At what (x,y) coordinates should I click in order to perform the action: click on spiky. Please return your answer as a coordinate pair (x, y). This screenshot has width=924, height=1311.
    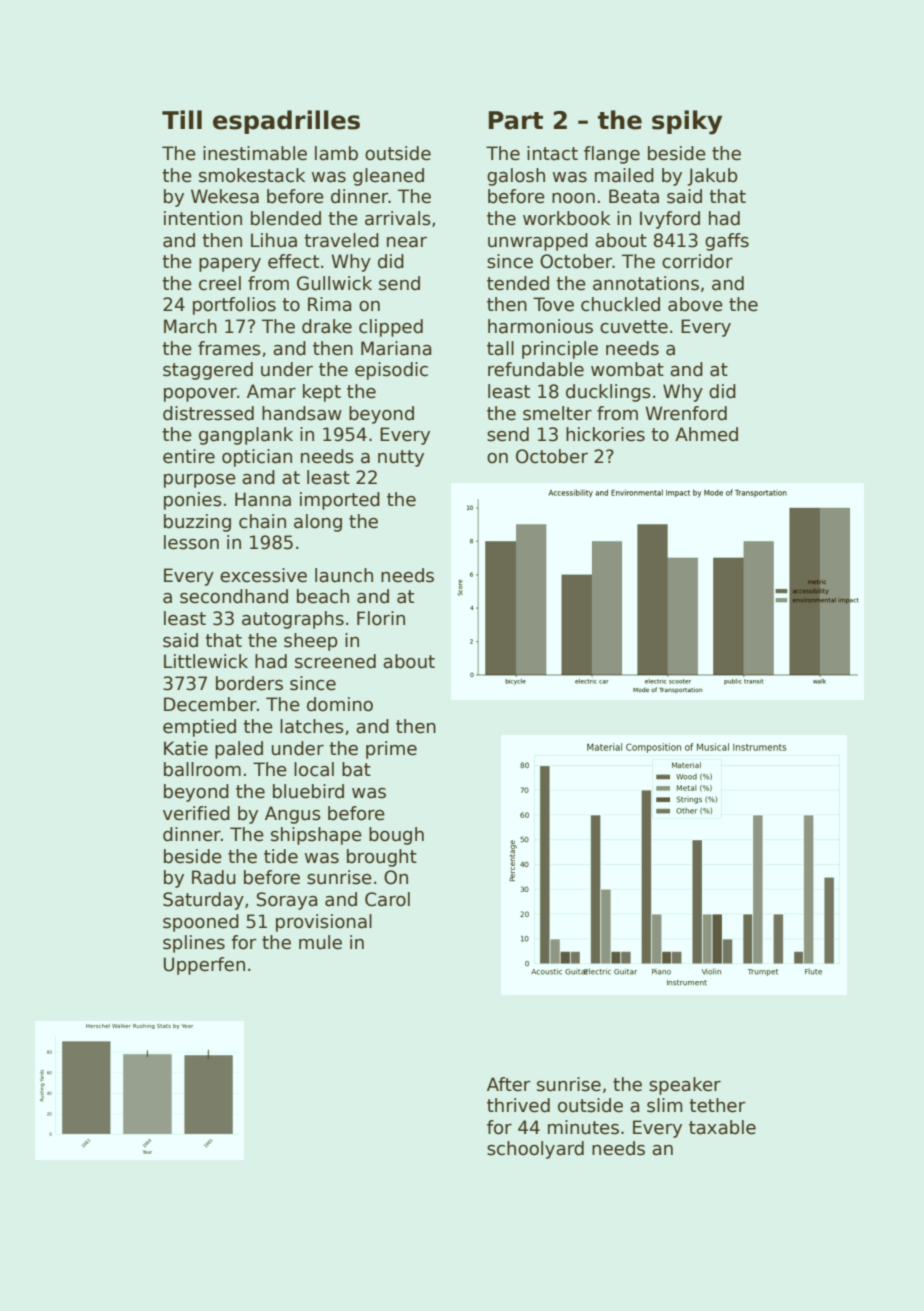
    Looking at the image, I should click on (687, 122).
